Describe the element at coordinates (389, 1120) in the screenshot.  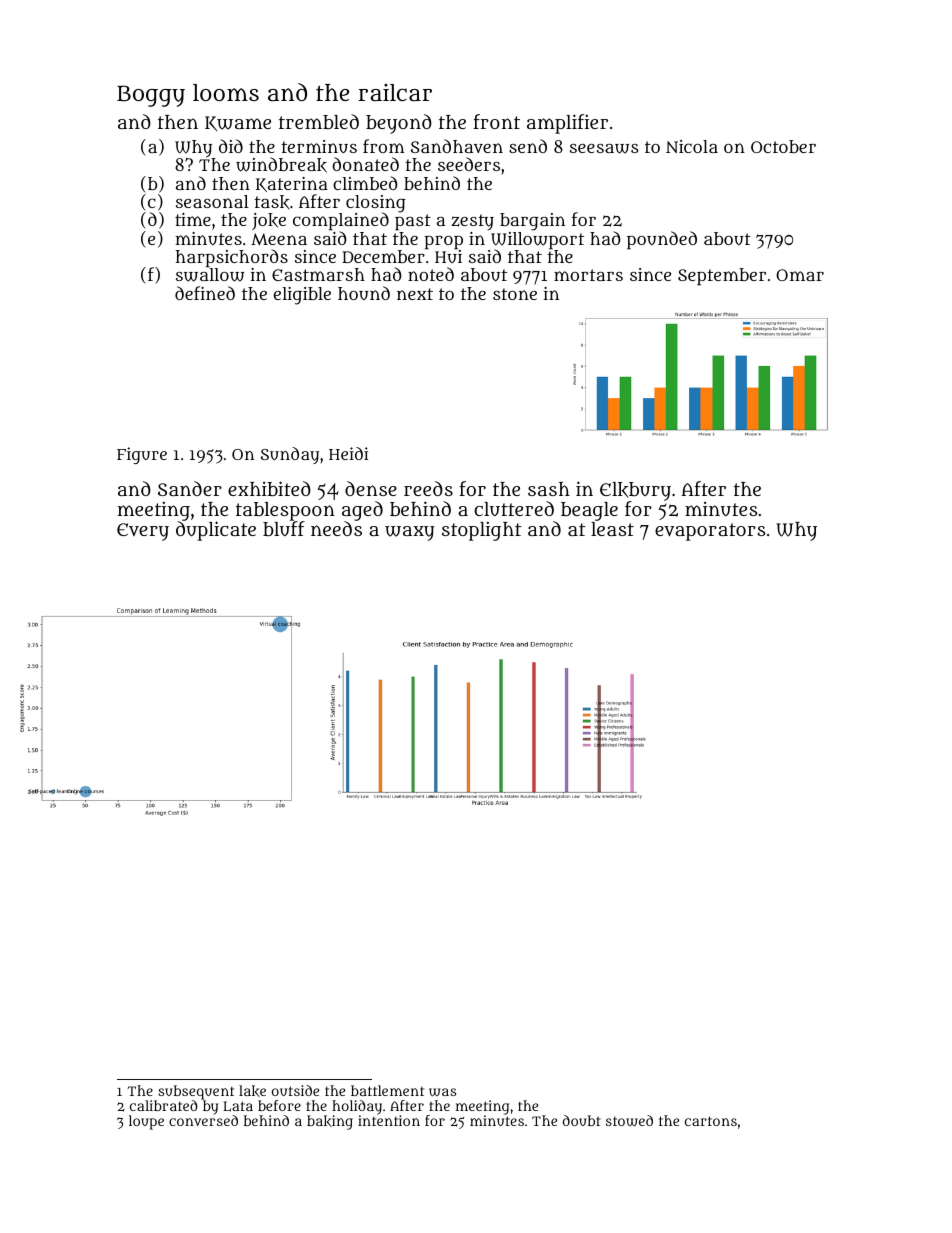
I see `intention` at that location.
